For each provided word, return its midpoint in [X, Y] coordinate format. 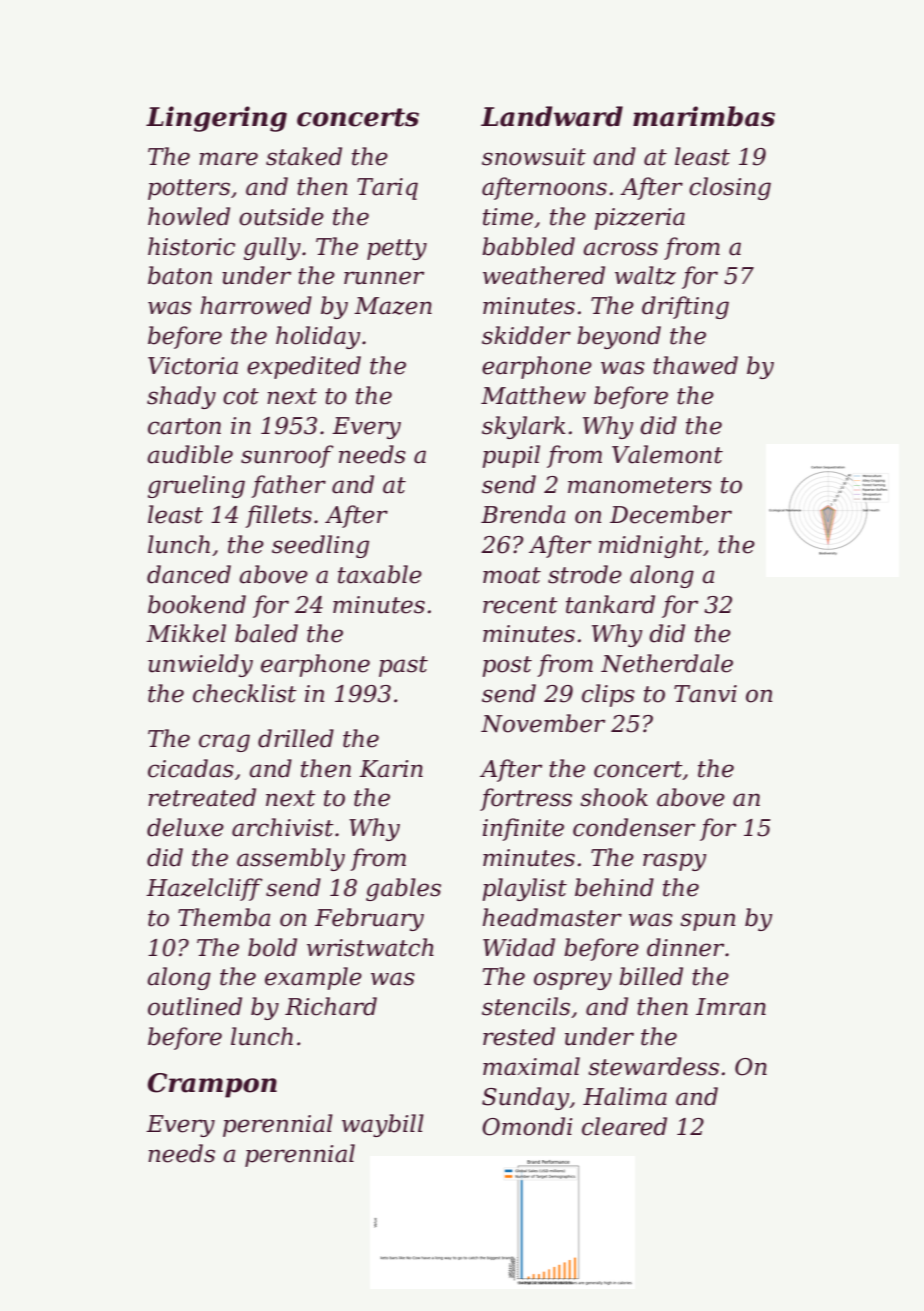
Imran [731, 1007]
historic [191, 246]
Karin [391, 769]
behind [614, 887]
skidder [526, 335]
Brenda [523, 514]
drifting [685, 307]
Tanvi [705, 694]
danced [189, 574]
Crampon [212, 1085]
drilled [296, 738]
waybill [383, 1125]
